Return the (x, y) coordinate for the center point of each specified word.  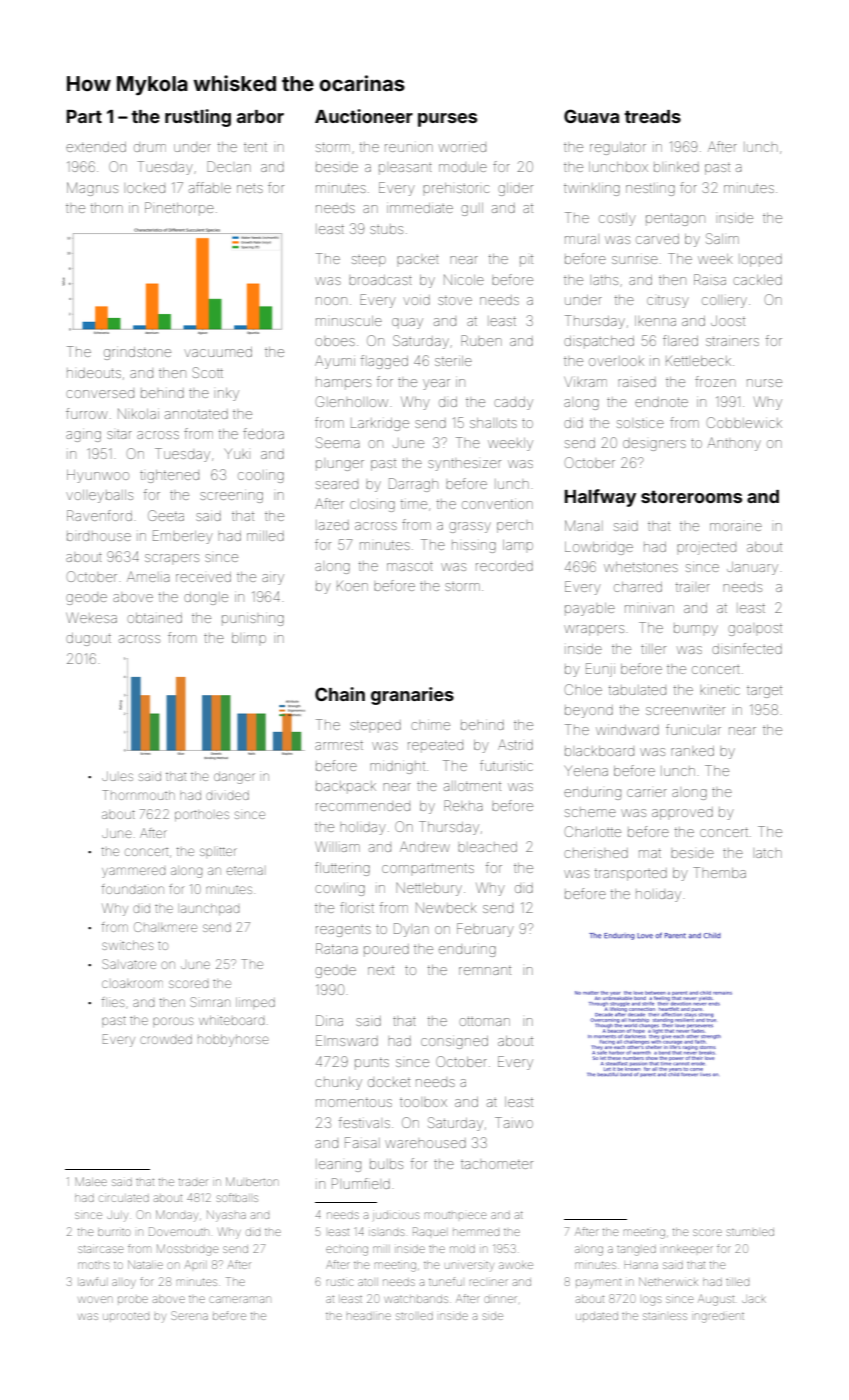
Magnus (92, 189)
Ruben (481, 340)
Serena (189, 1315)
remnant (485, 970)
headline (369, 1316)
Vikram (585, 382)
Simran (210, 1002)
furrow (86, 413)
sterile (453, 361)
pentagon (675, 219)
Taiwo (514, 1122)
